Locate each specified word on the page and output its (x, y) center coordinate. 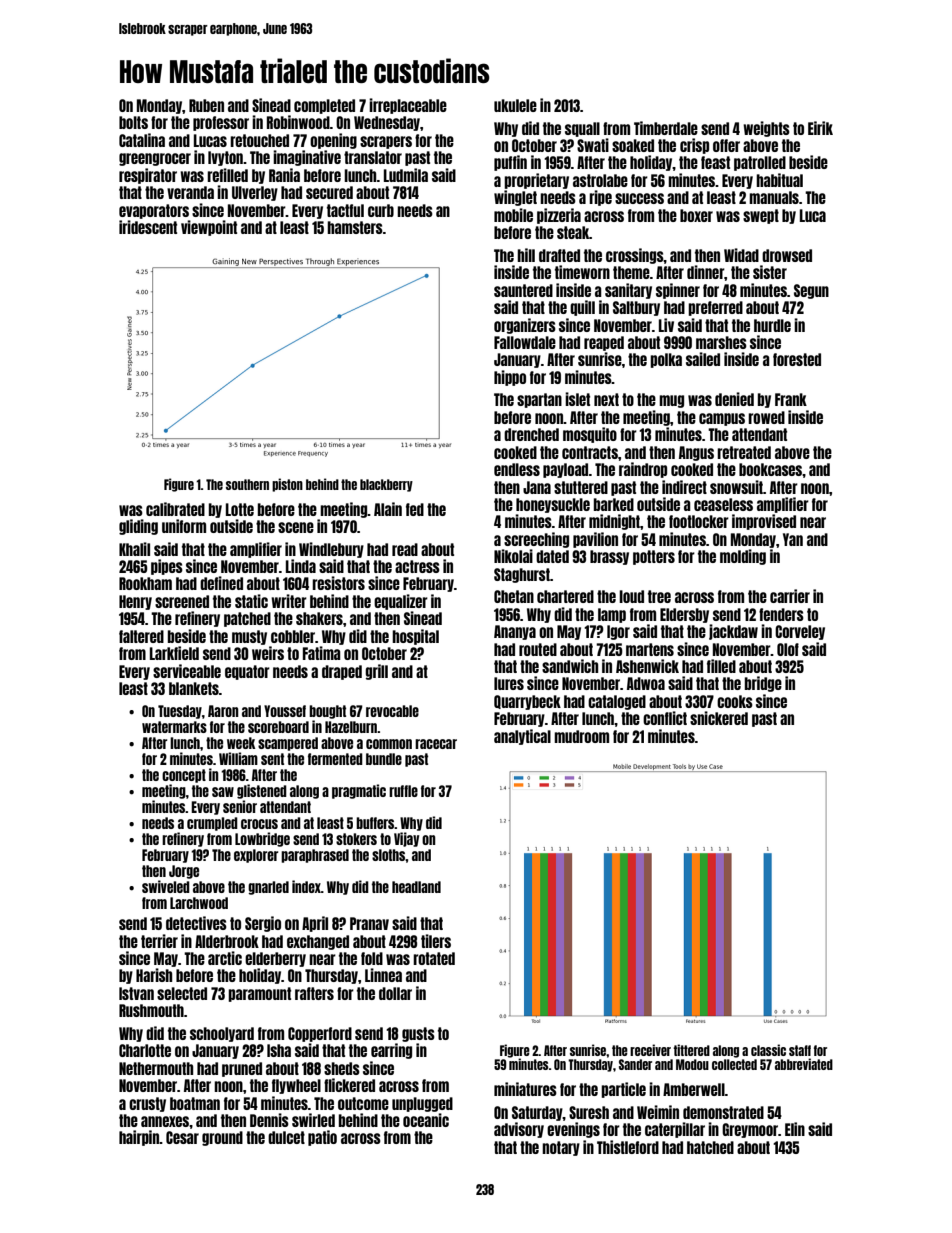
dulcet (286, 1137)
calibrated (175, 509)
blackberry (386, 485)
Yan (793, 539)
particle (623, 1090)
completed (324, 106)
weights (766, 129)
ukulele (515, 105)
